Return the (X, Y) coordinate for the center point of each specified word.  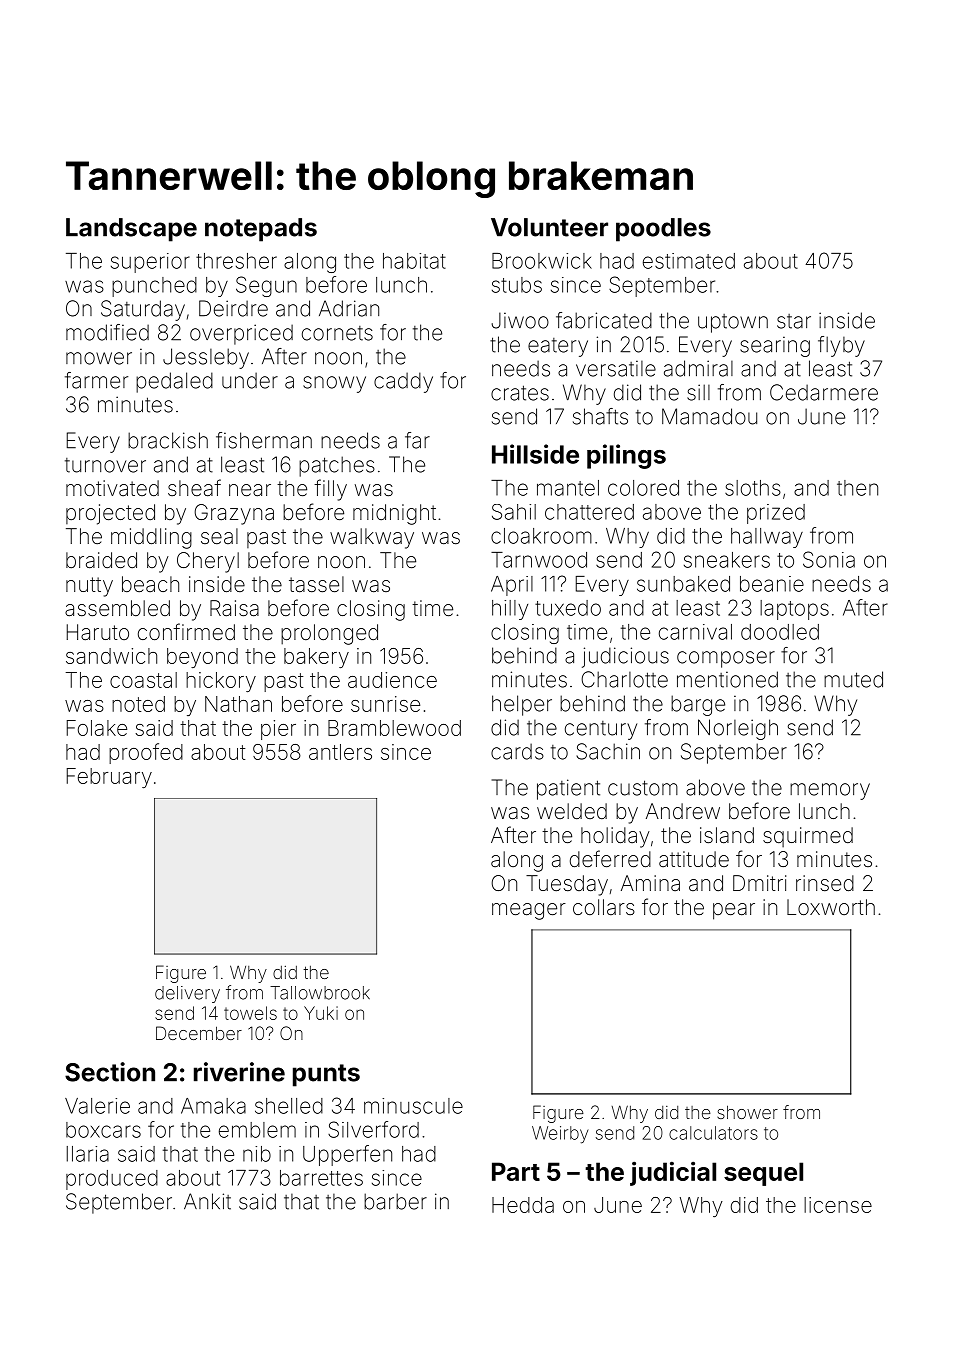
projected (110, 514)
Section (110, 1072)
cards (517, 751)
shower (747, 1112)
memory (830, 791)
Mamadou (709, 416)
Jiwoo (520, 320)
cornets (337, 333)
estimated (689, 261)
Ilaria (88, 1154)
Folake (97, 728)
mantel (568, 488)
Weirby (560, 1135)
